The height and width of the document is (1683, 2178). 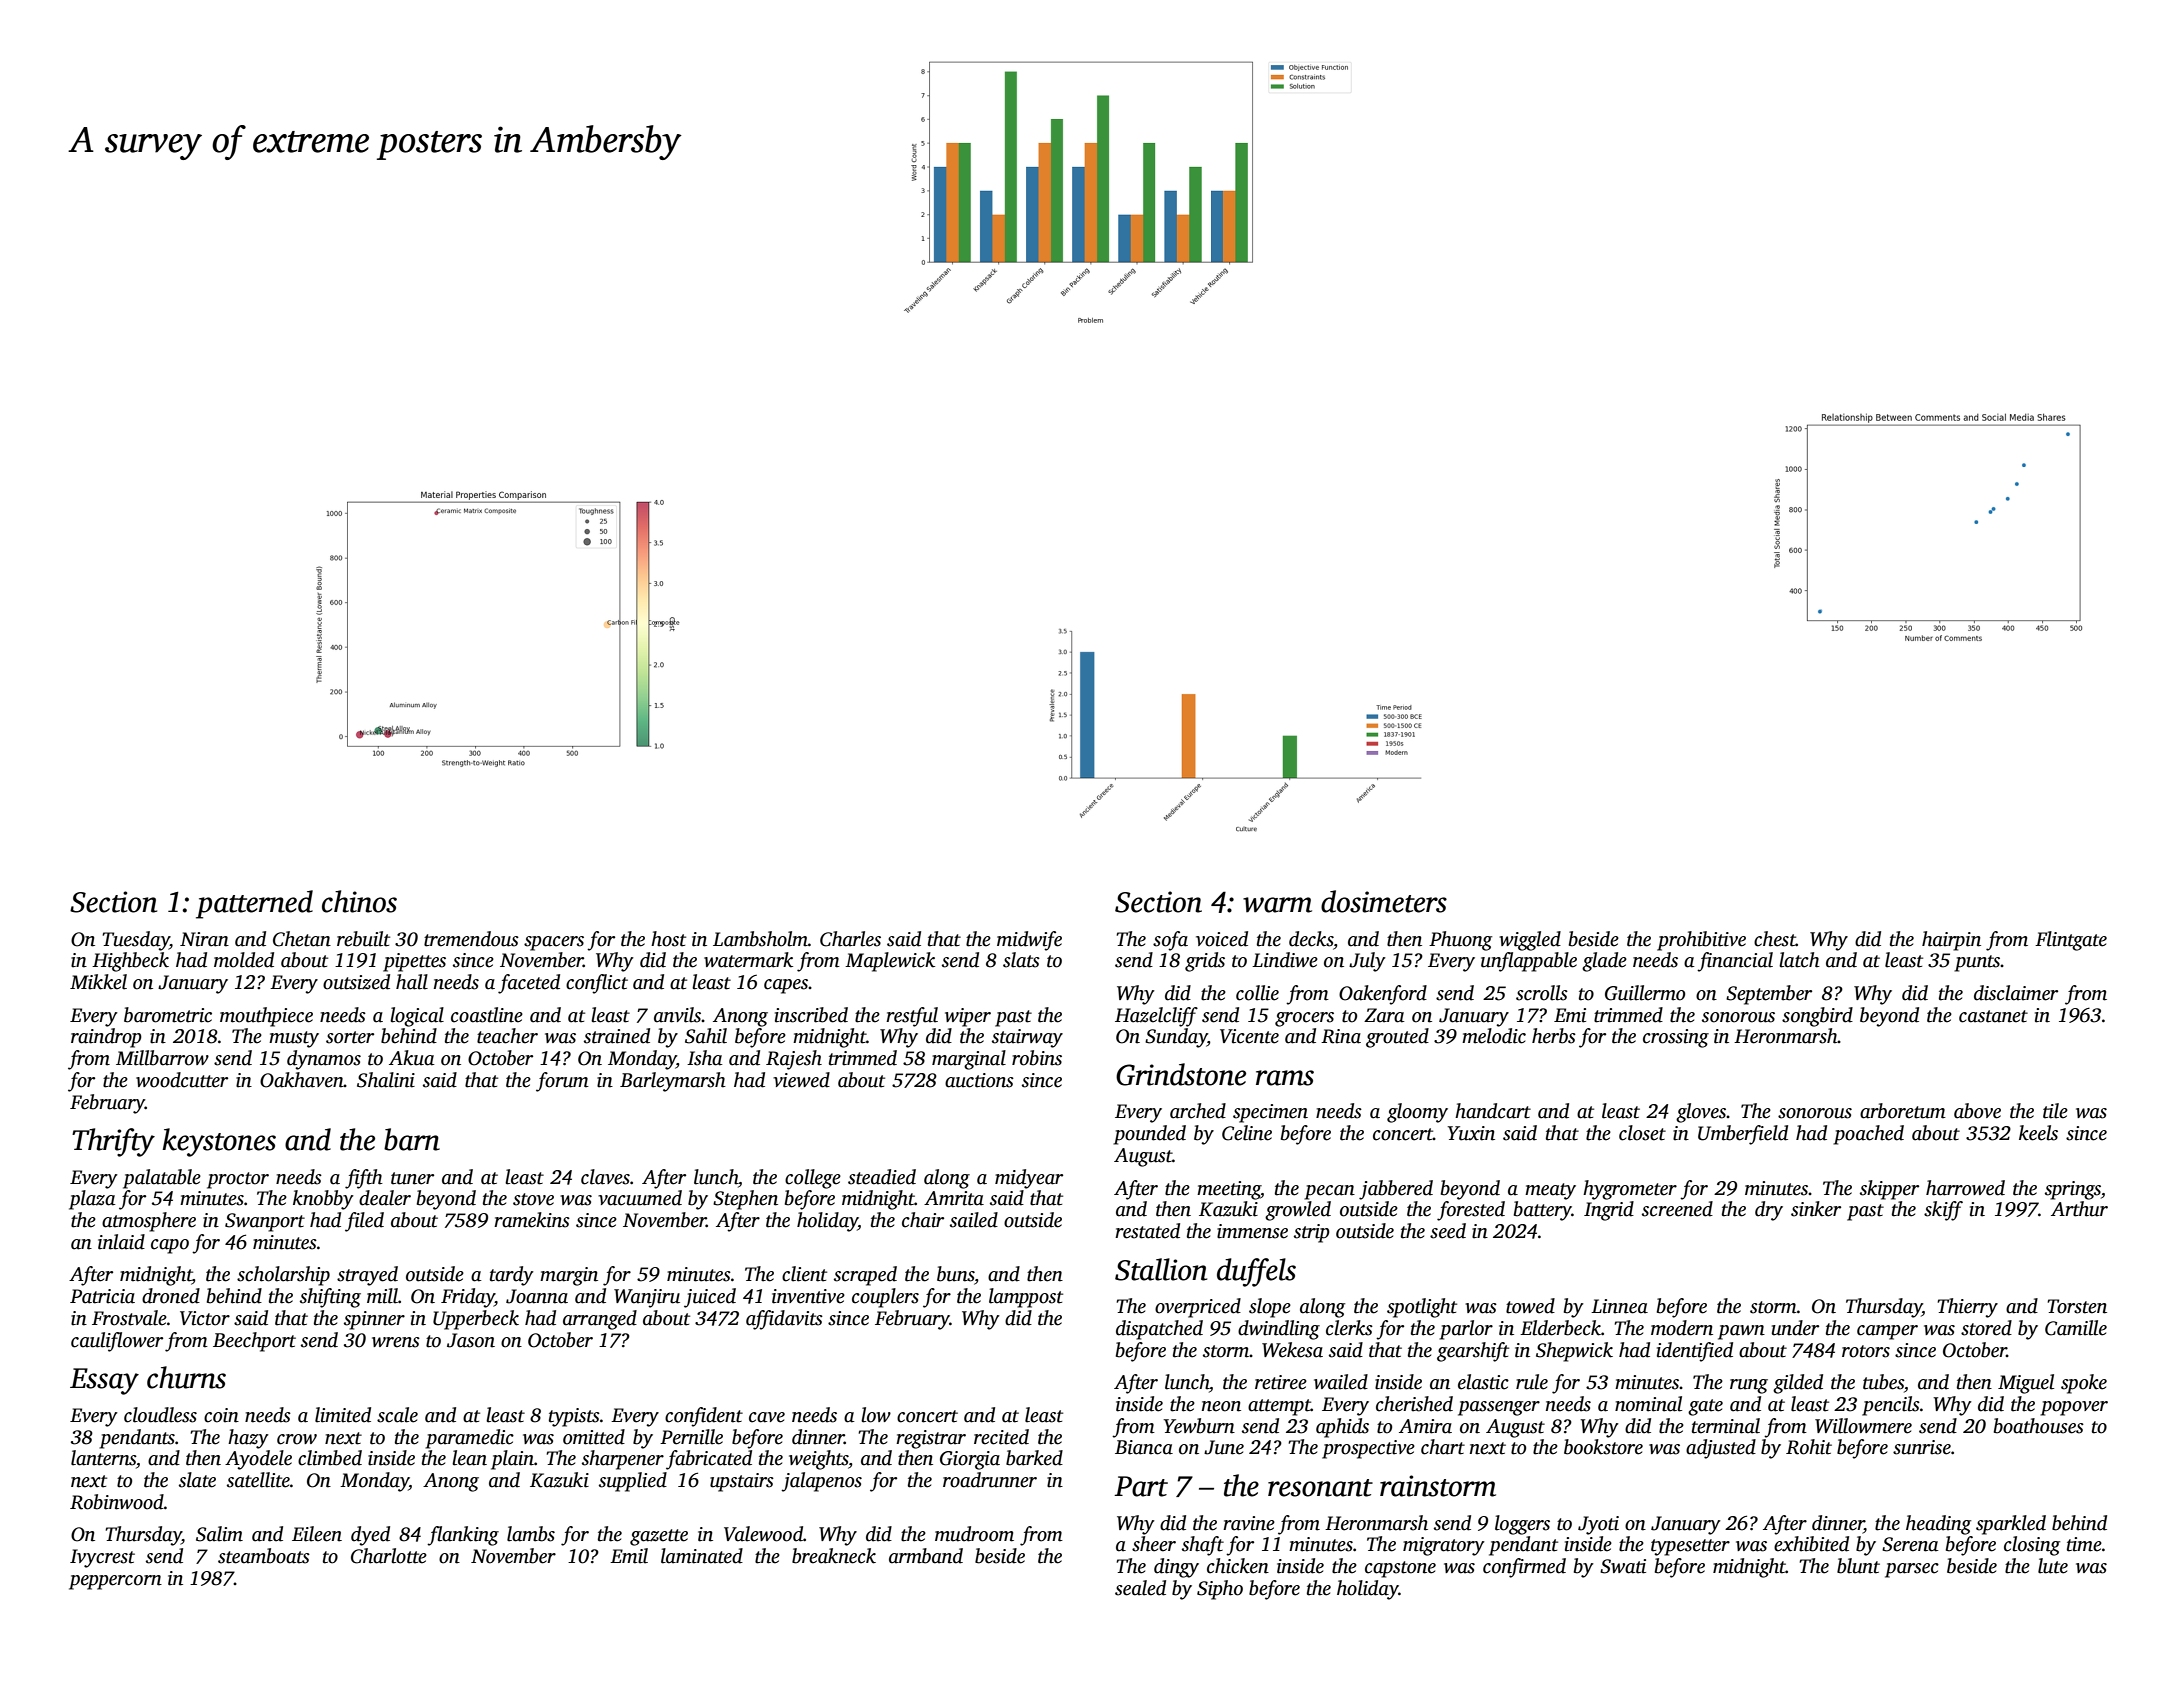 I want to click on warm, so click(x=1277, y=905).
